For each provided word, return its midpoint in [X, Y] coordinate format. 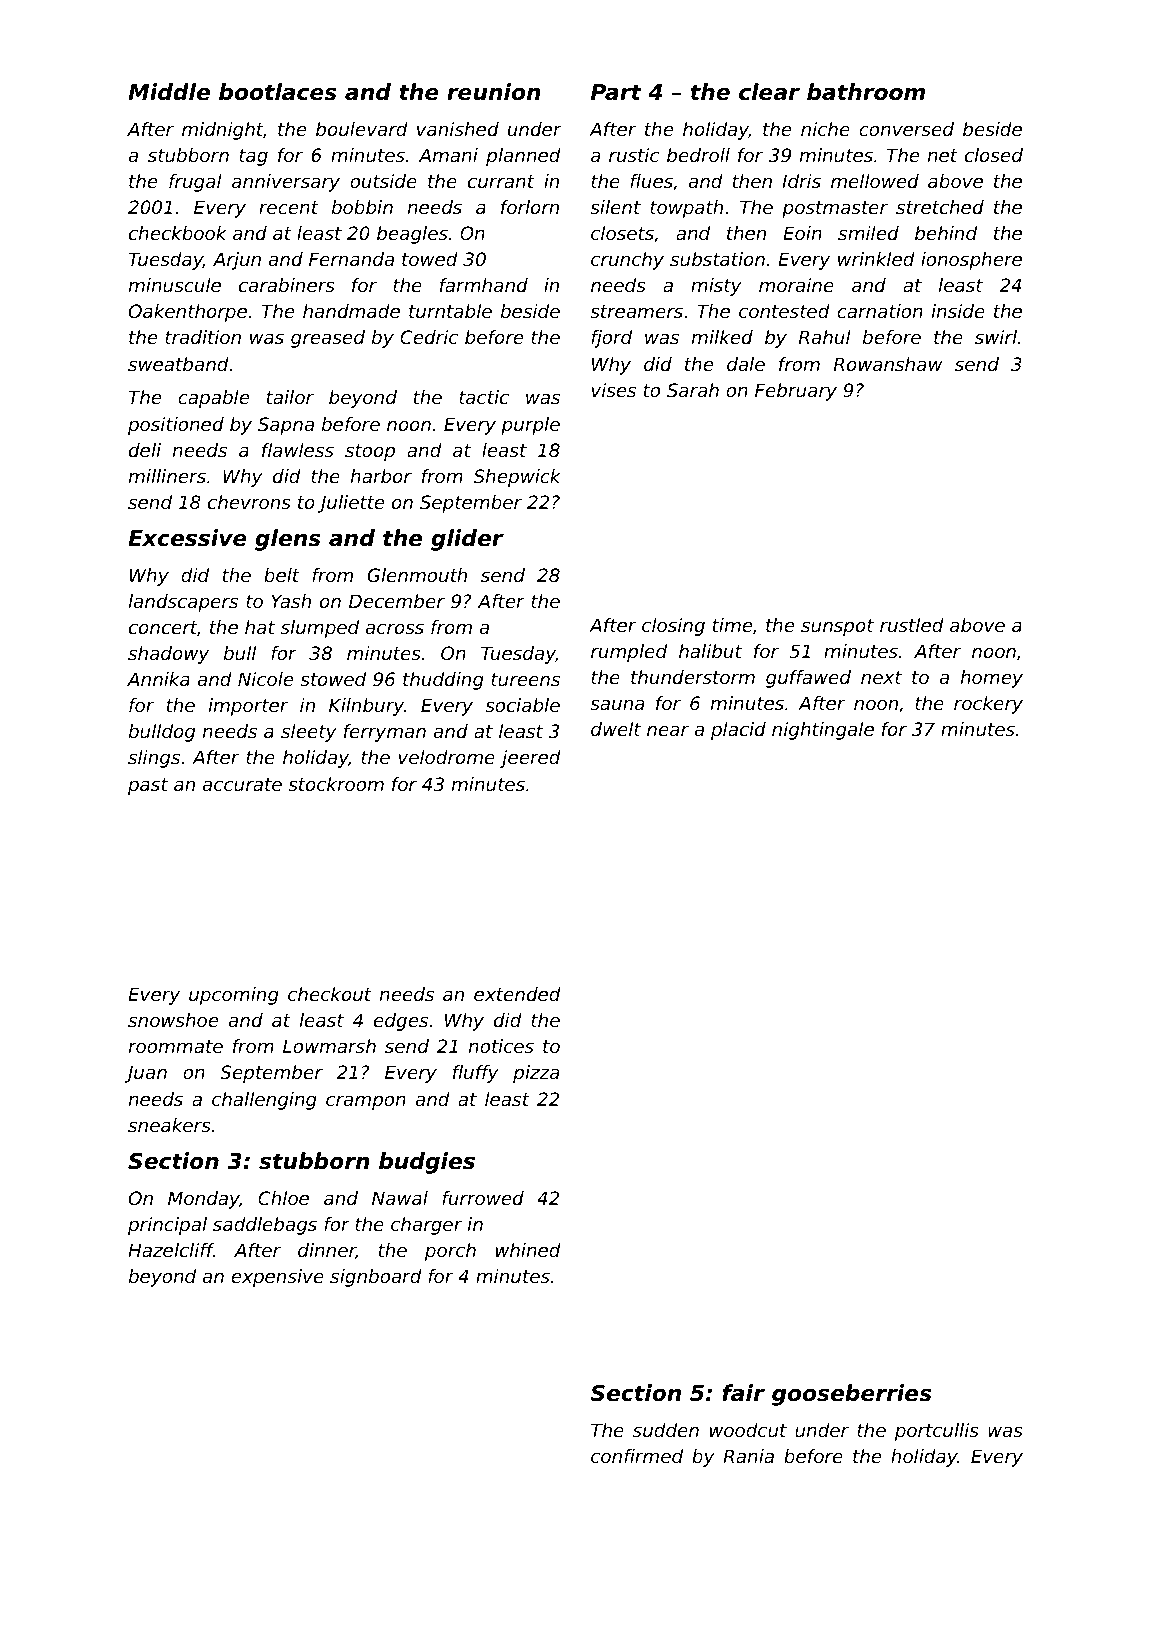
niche [825, 129]
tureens [525, 679]
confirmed [637, 1456]
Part [616, 92]
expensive [277, 1278]
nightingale [823, 731]
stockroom [336, 784]
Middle [169, 92]
